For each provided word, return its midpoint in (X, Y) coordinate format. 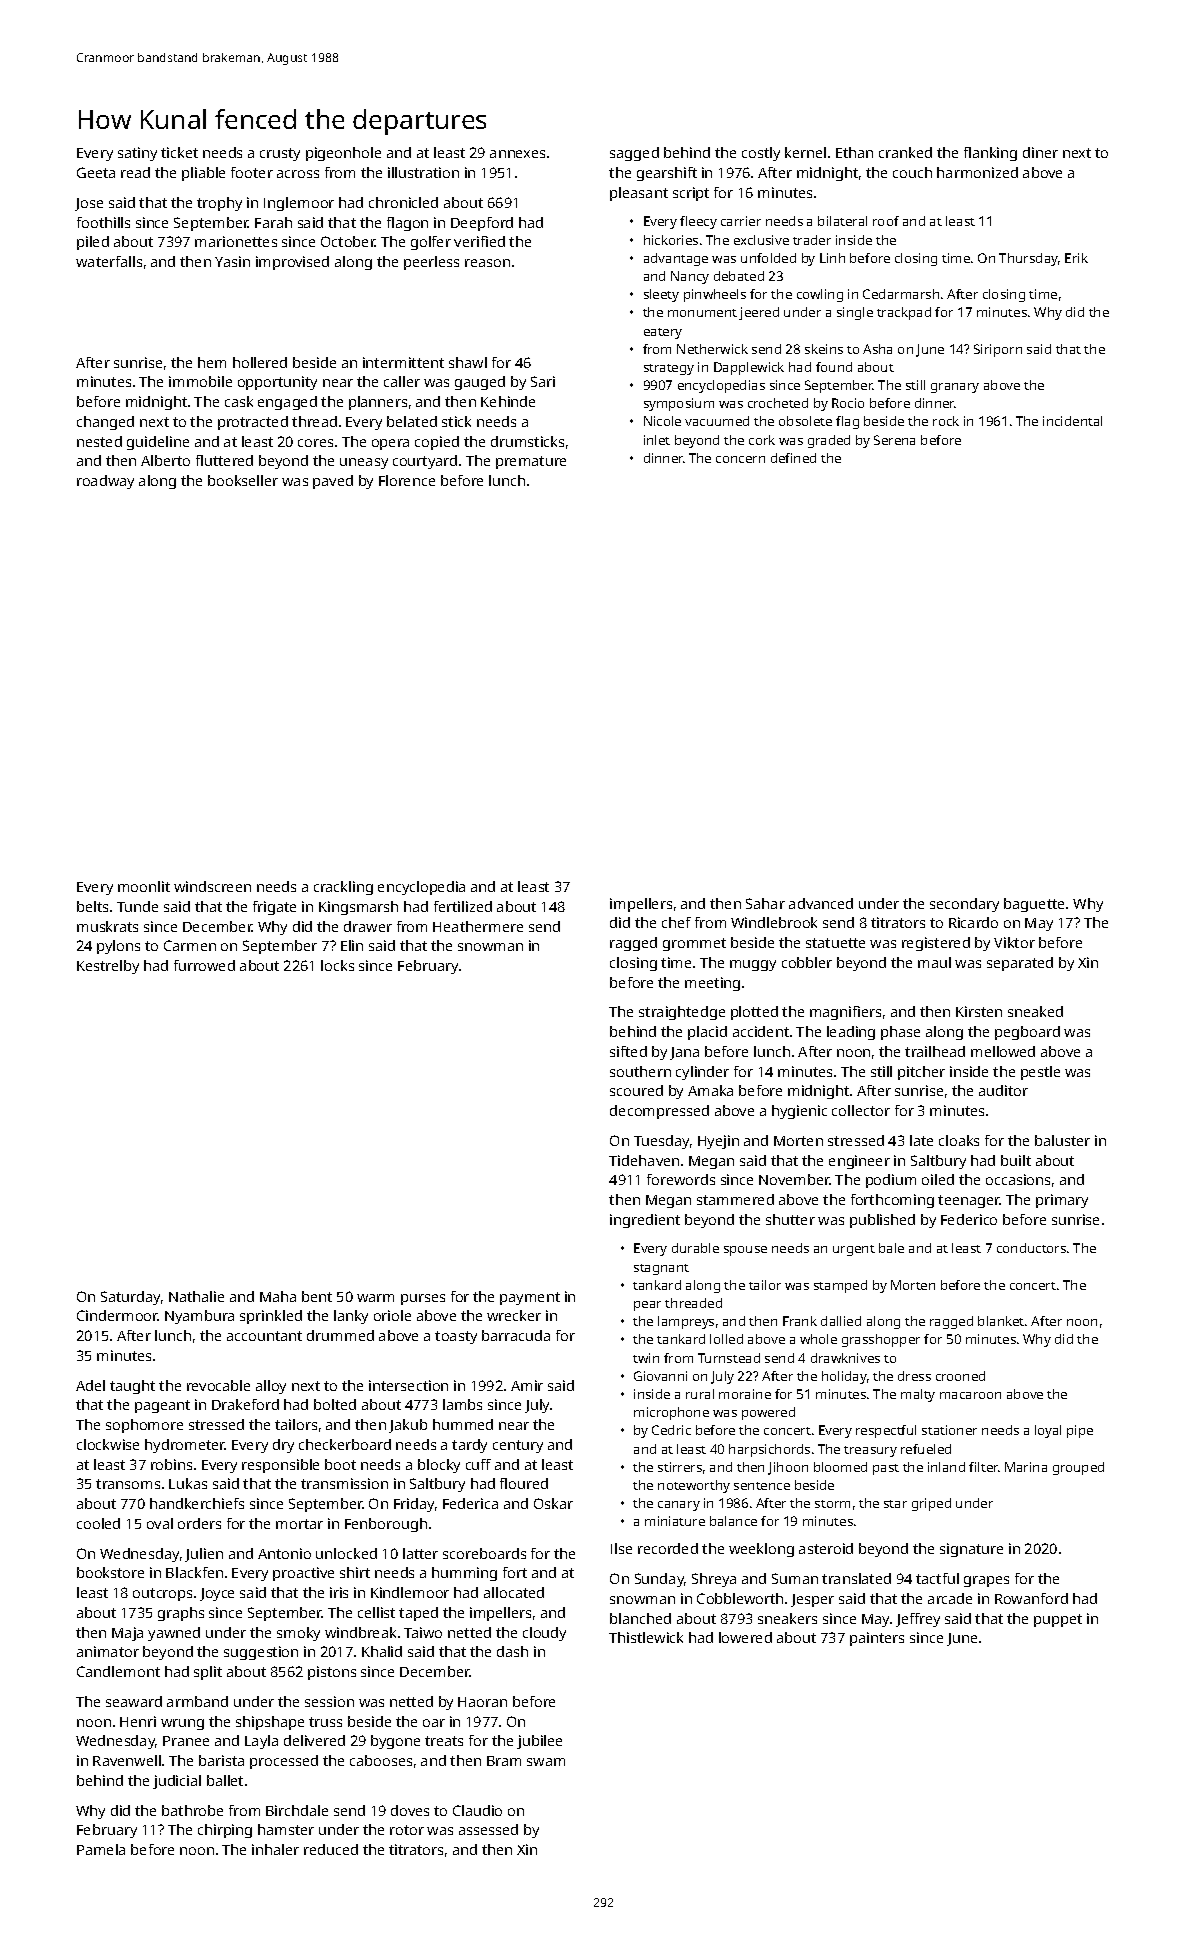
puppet (1058, 1620)
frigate (274, 908)
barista (221, 1760)
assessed (488, 1829)
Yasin (232, 261)
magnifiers (845, 1013)
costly (761, 154)
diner (1040, 152)
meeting (712, 984)
